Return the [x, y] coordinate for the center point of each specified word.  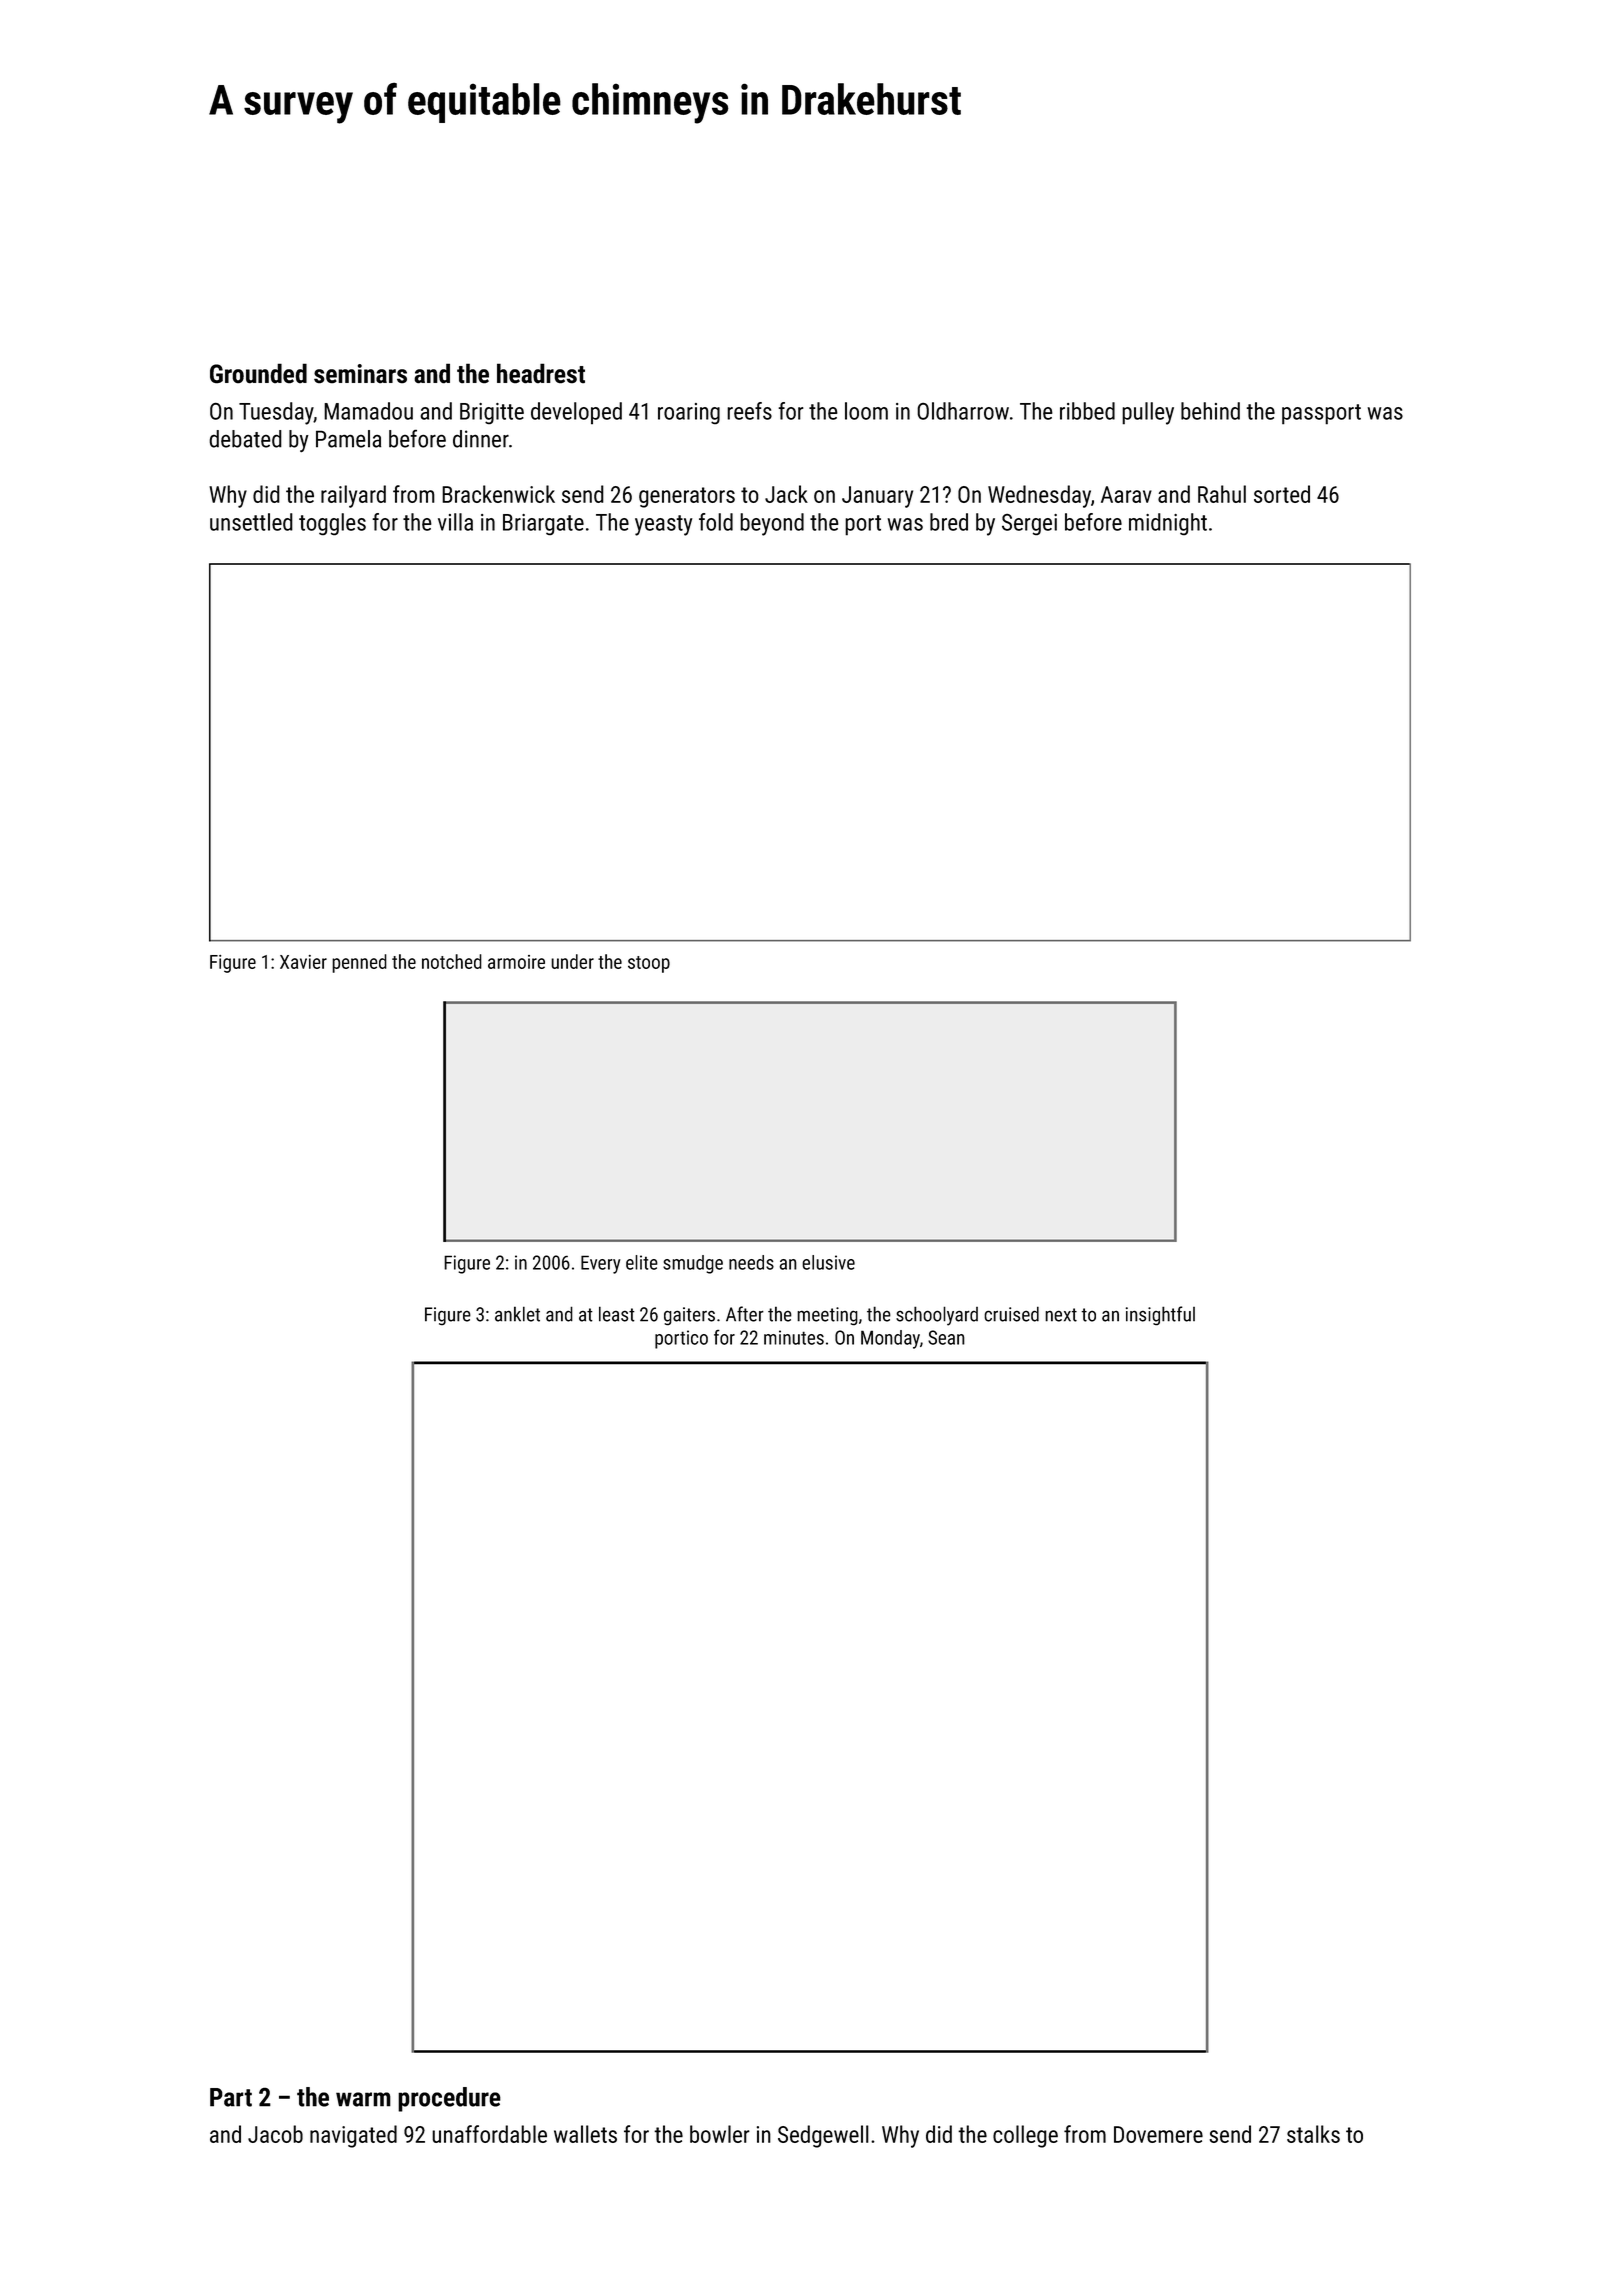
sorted [1282, 494]
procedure [449, 2099]
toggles [332, 524]
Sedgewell [823, 2136]
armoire [516, 962]
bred [949, 522]
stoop [649, 964]
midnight [1168, 524]
